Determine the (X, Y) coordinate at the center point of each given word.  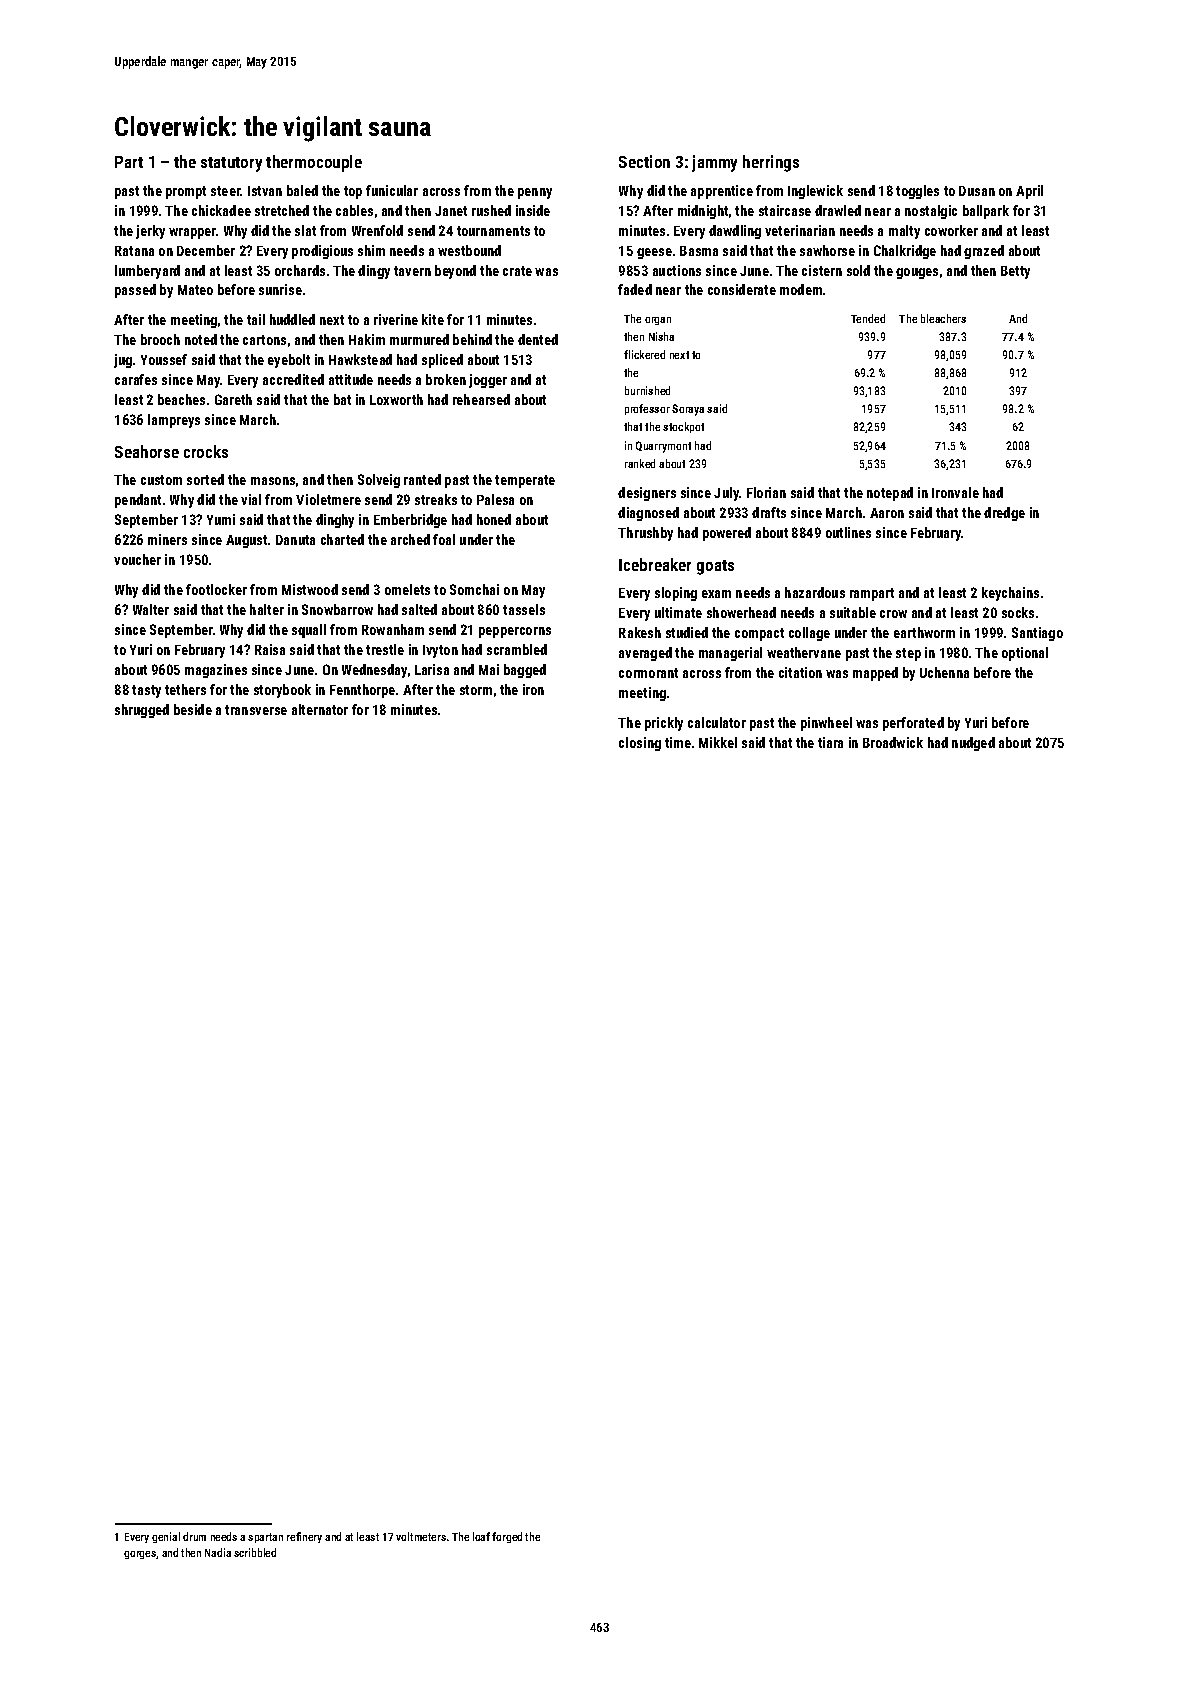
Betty (1015, 272)
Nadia (218, 1552)
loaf (481, 1536)
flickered (644, 354)
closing (640, 744)
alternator (320, 709)
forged (507, 1537)
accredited (293, 379)
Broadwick (893, 742)
